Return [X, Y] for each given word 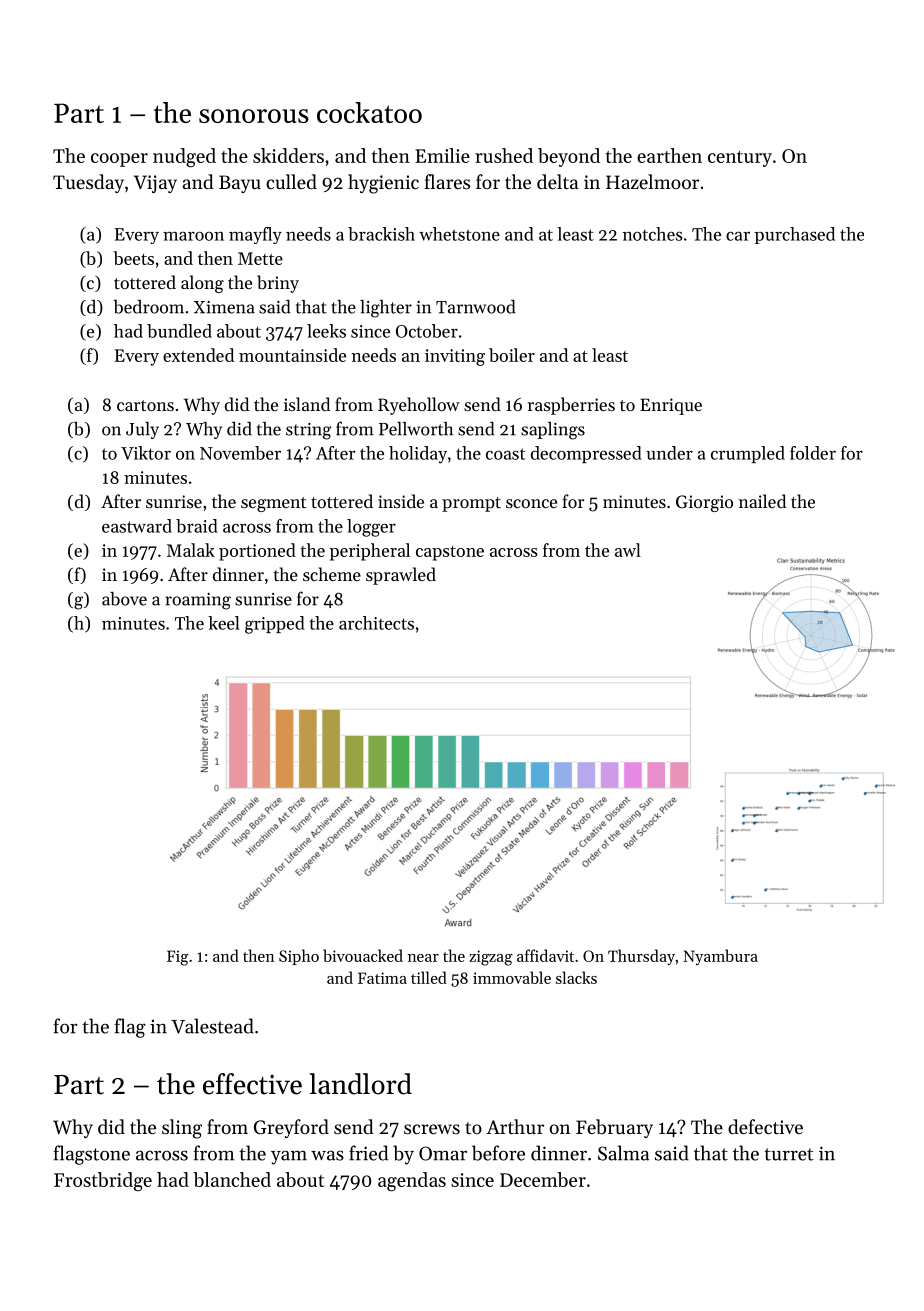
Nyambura [720, 957]
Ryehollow [419, 406]
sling [182, 1129]
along [202, 284]
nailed [762, 501]
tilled [429, 977]
